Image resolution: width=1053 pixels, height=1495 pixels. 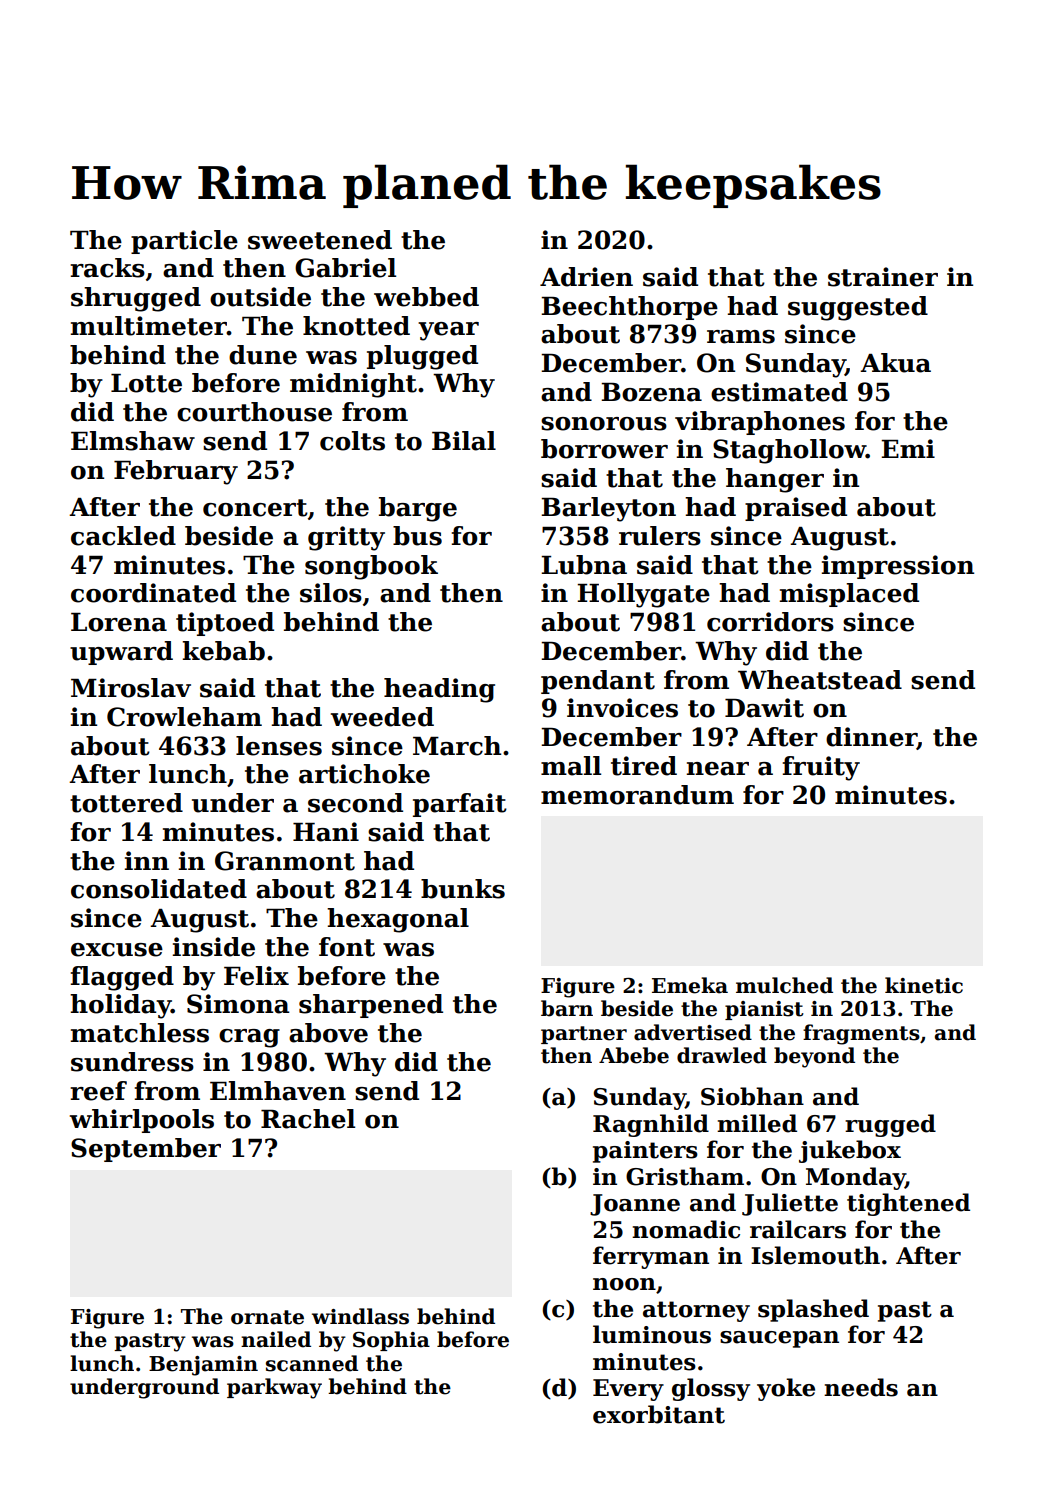 I want to click on parkway, so click(x=274, y=1388).
